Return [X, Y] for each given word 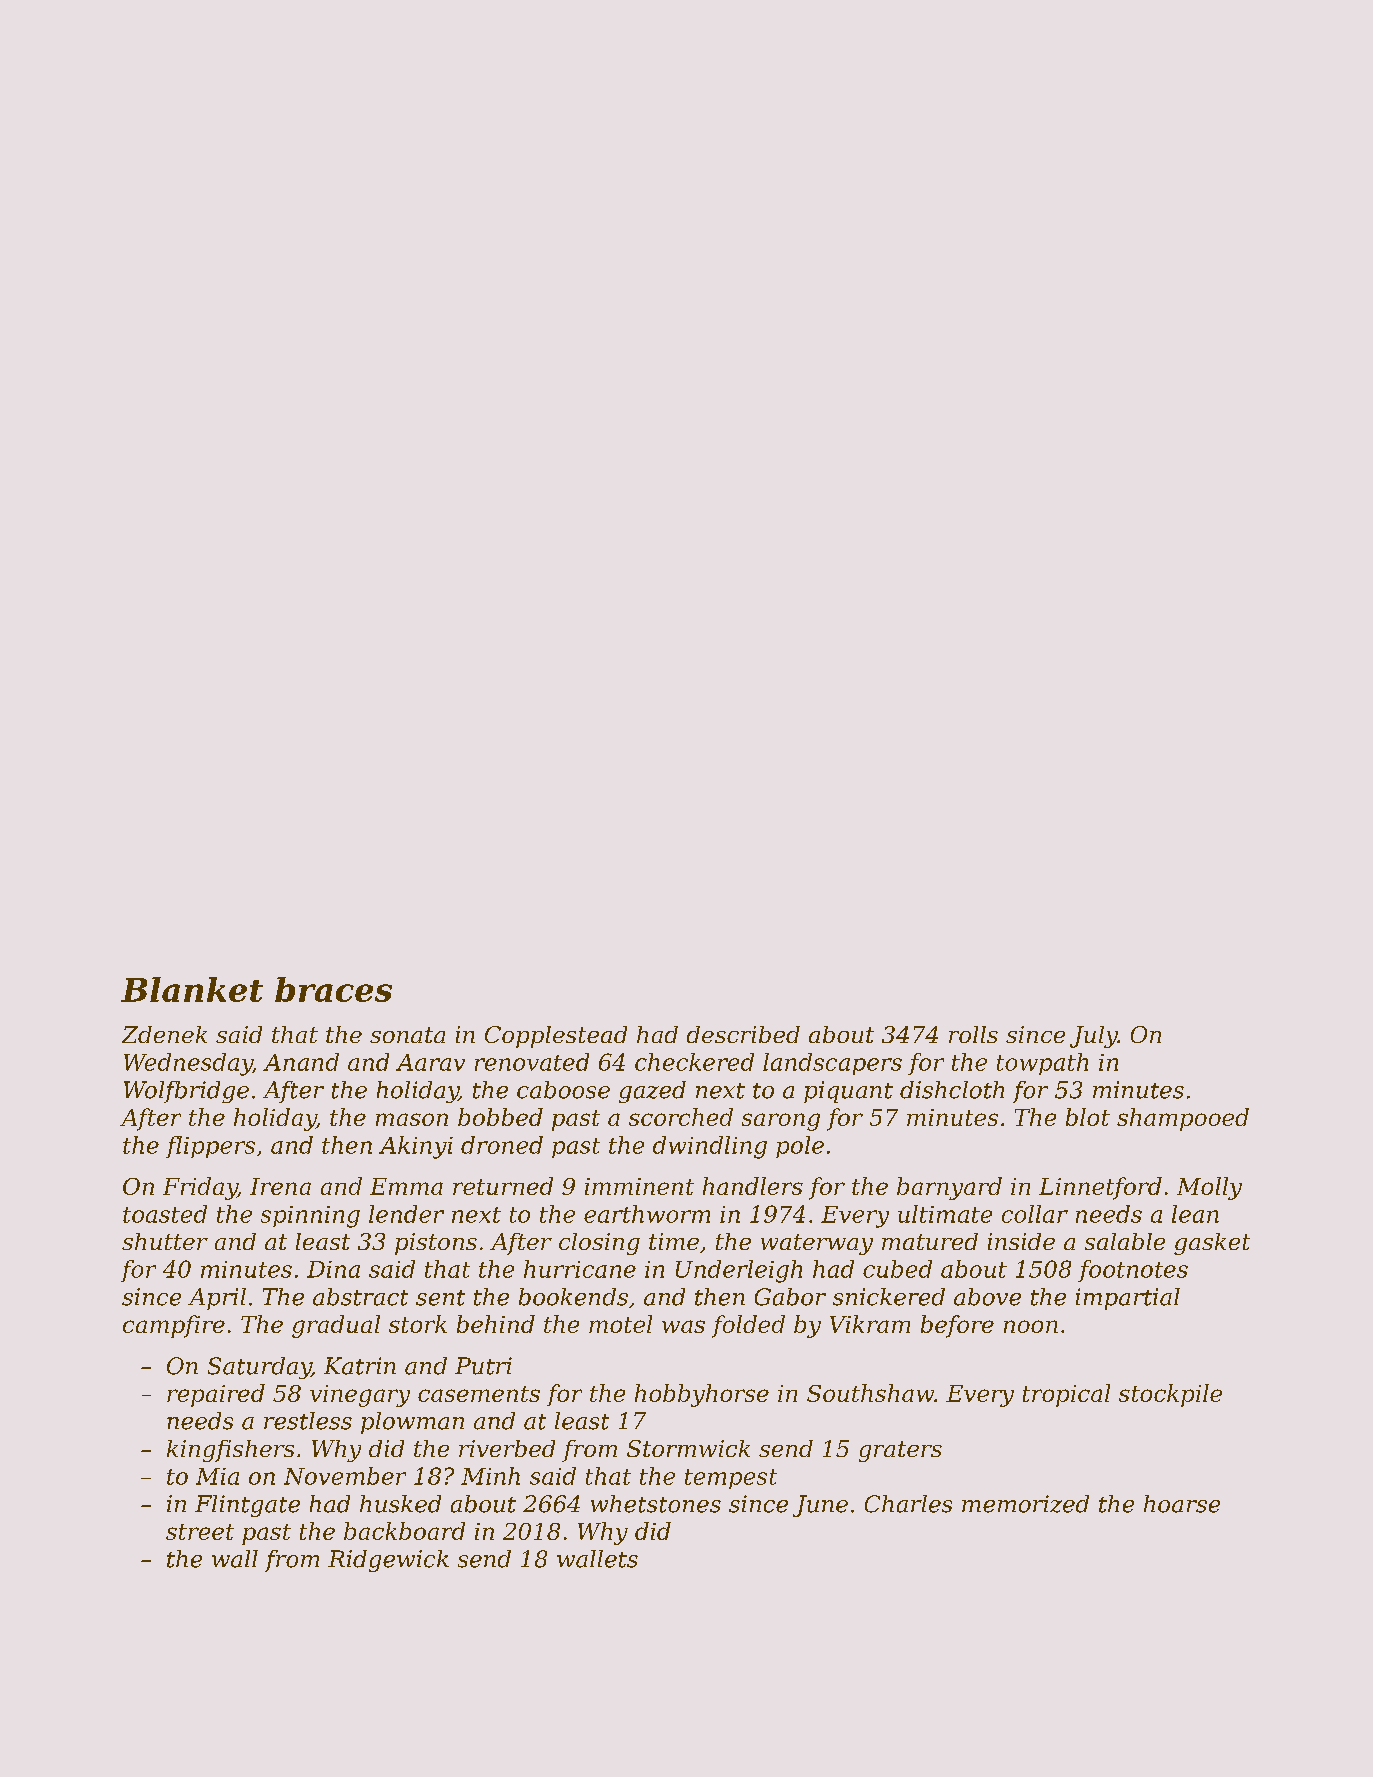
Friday [200, 1188]
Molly [1209, 1188]
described [743, 1034]
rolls [973, 1034]
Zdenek [164, 1034]
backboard [404, 1531]
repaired [216, 1395]
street [200, 1532]
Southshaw [870, 1393]
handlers [753, 1186]
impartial [1128, 1299]
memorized [1025, 1504]
